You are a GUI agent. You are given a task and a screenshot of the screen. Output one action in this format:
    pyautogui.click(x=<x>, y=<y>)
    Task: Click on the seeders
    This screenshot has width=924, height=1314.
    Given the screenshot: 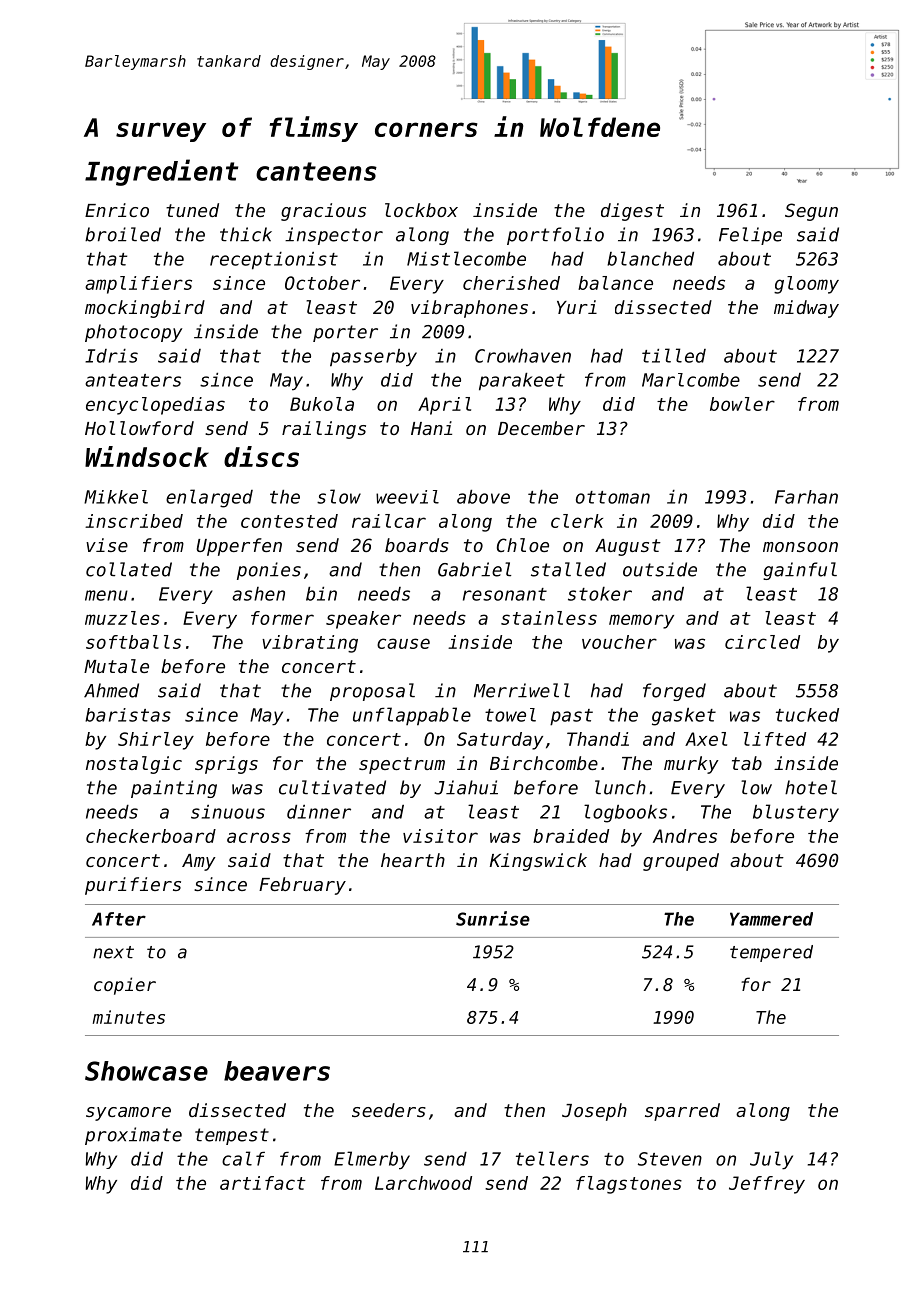 What is the action you would take?
    pyautogui.click(x=389, y=1110)
